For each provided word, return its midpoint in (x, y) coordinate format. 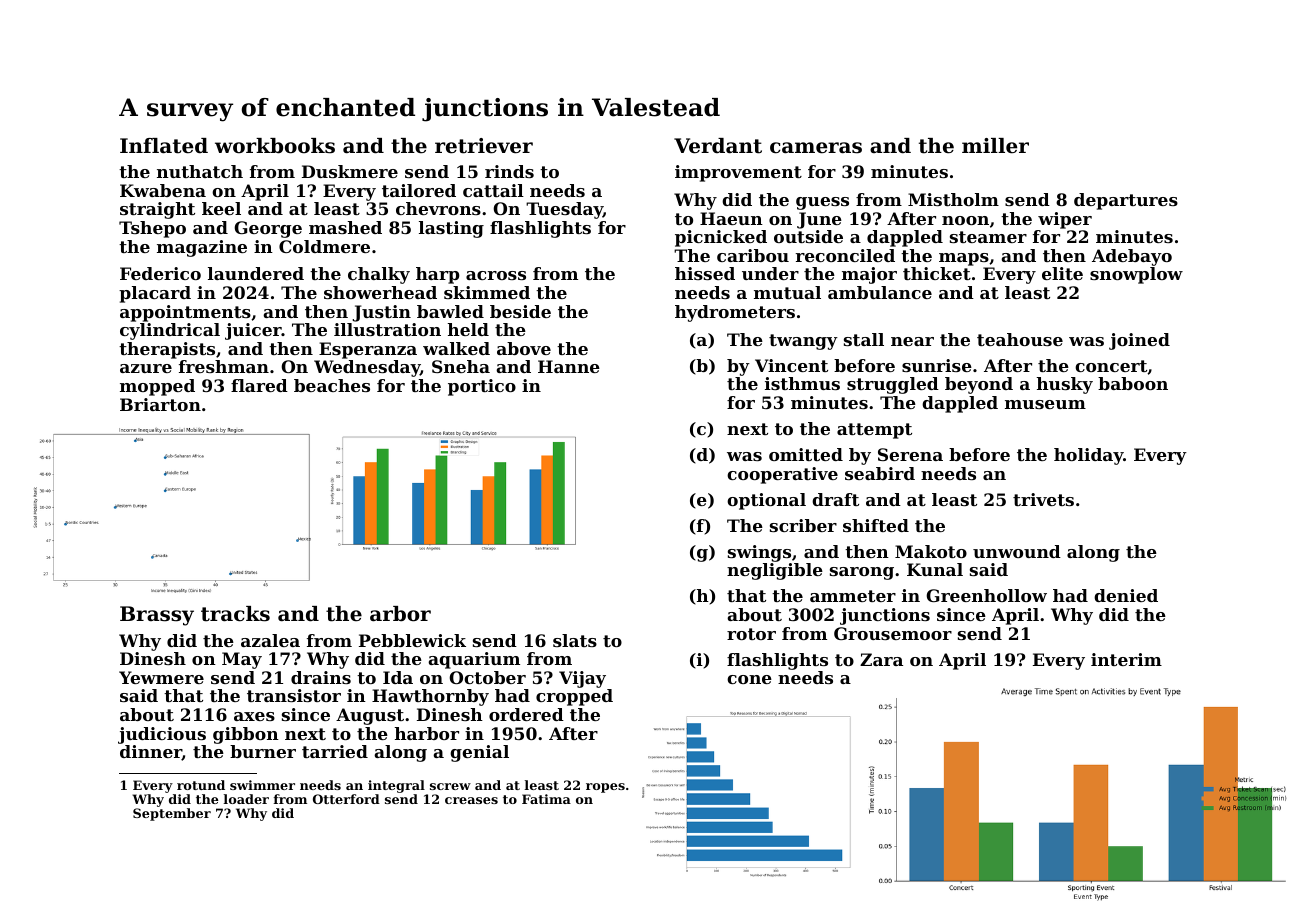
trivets (1043, 499)
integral (396, 786)
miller (995, 146)
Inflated (164, 146)
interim (1126, 659)
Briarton (160, 404)
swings (759, 553)
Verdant (718, 146)
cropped (574, 697)
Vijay (582, 679)
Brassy (157, 616)
